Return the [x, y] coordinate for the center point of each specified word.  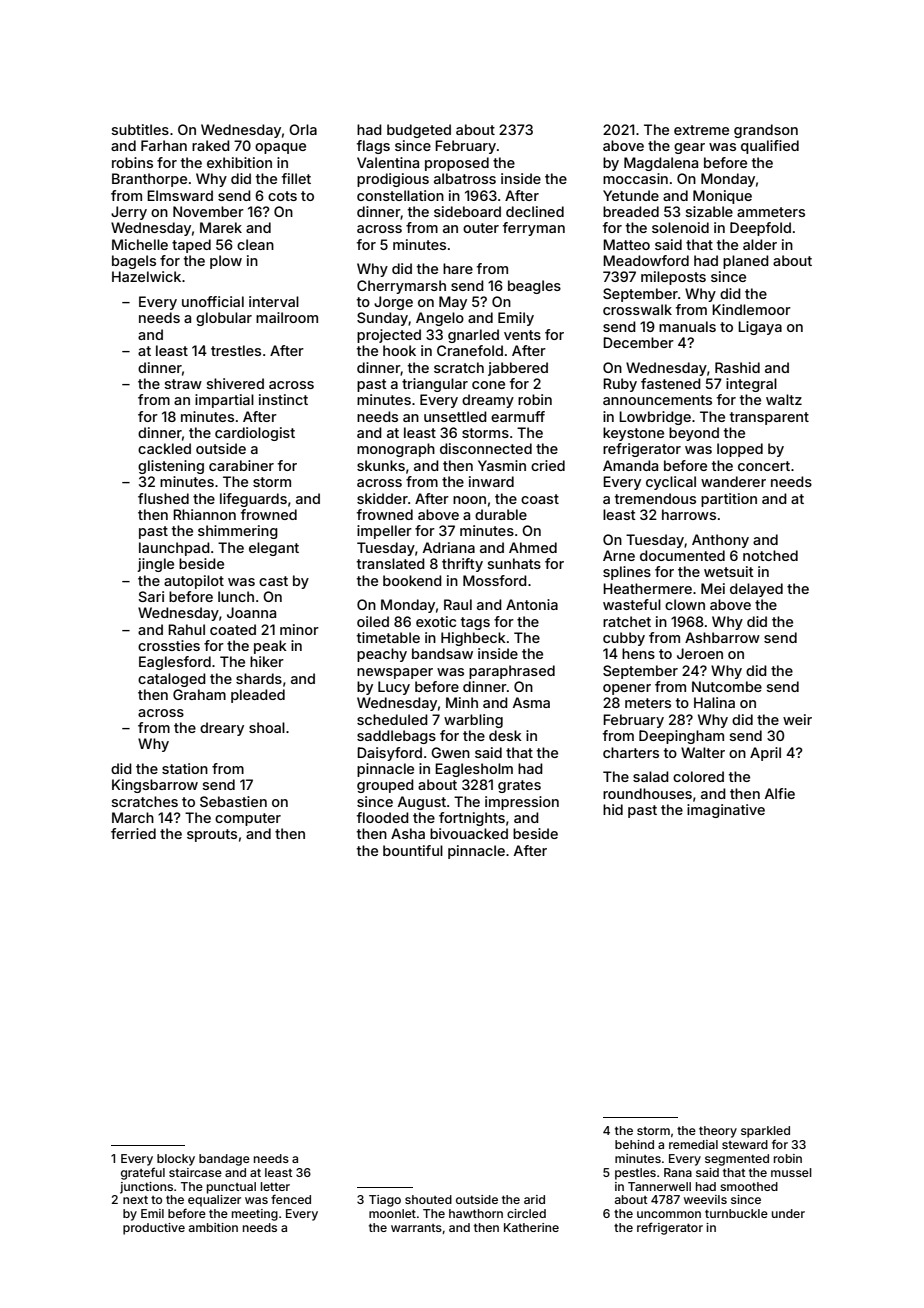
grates [519, 786]
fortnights [472, 819]
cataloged [172, 680]
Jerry [129, 213]
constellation [400, 195]
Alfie [780, 793]
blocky [176, 1160]
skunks [381, 465]
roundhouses [647, 793]
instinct [283, 399]
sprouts [212, 835]
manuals [687, 326]
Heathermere [647, 588]
